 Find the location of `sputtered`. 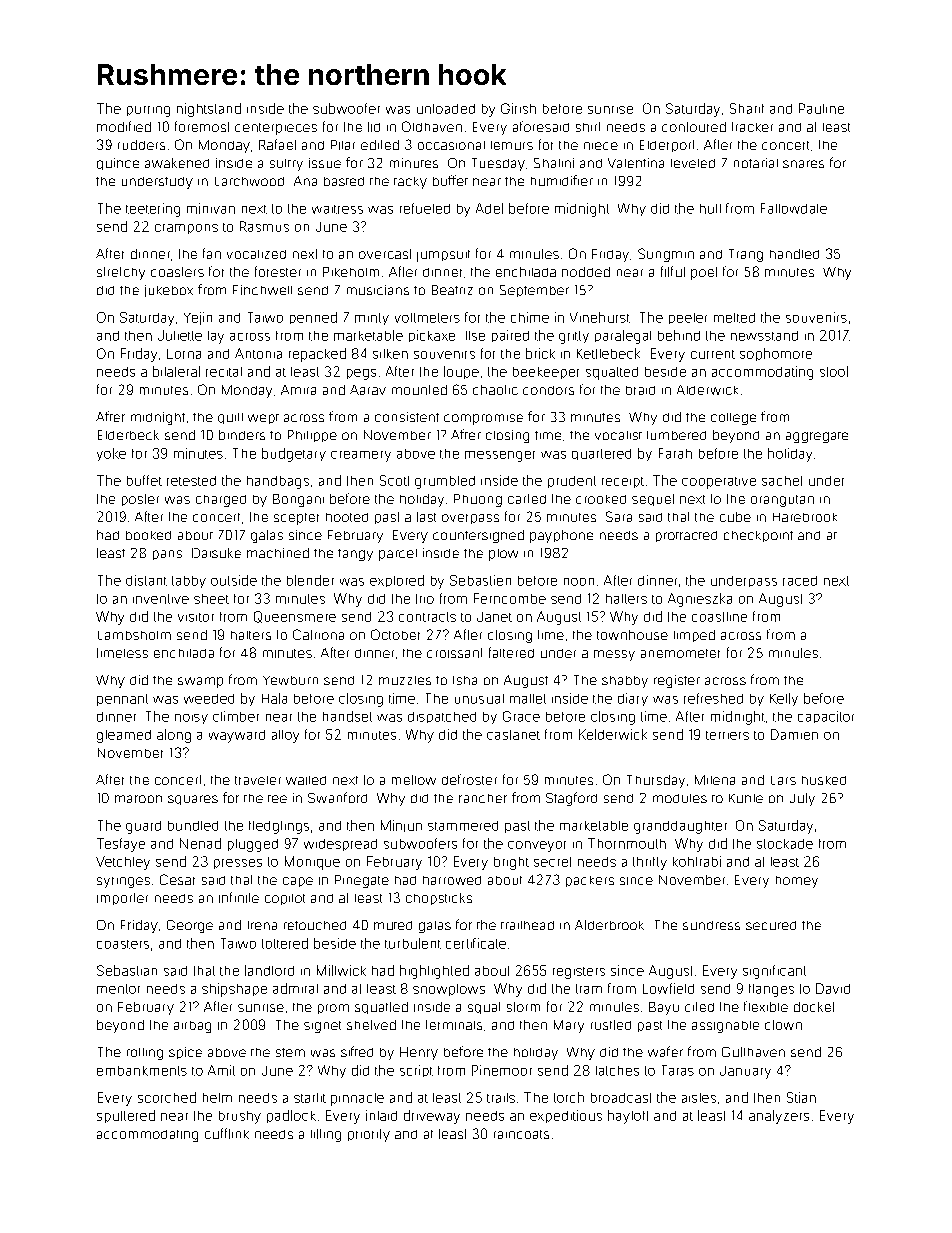

sputtered is located at coordinates (126, 1116).
